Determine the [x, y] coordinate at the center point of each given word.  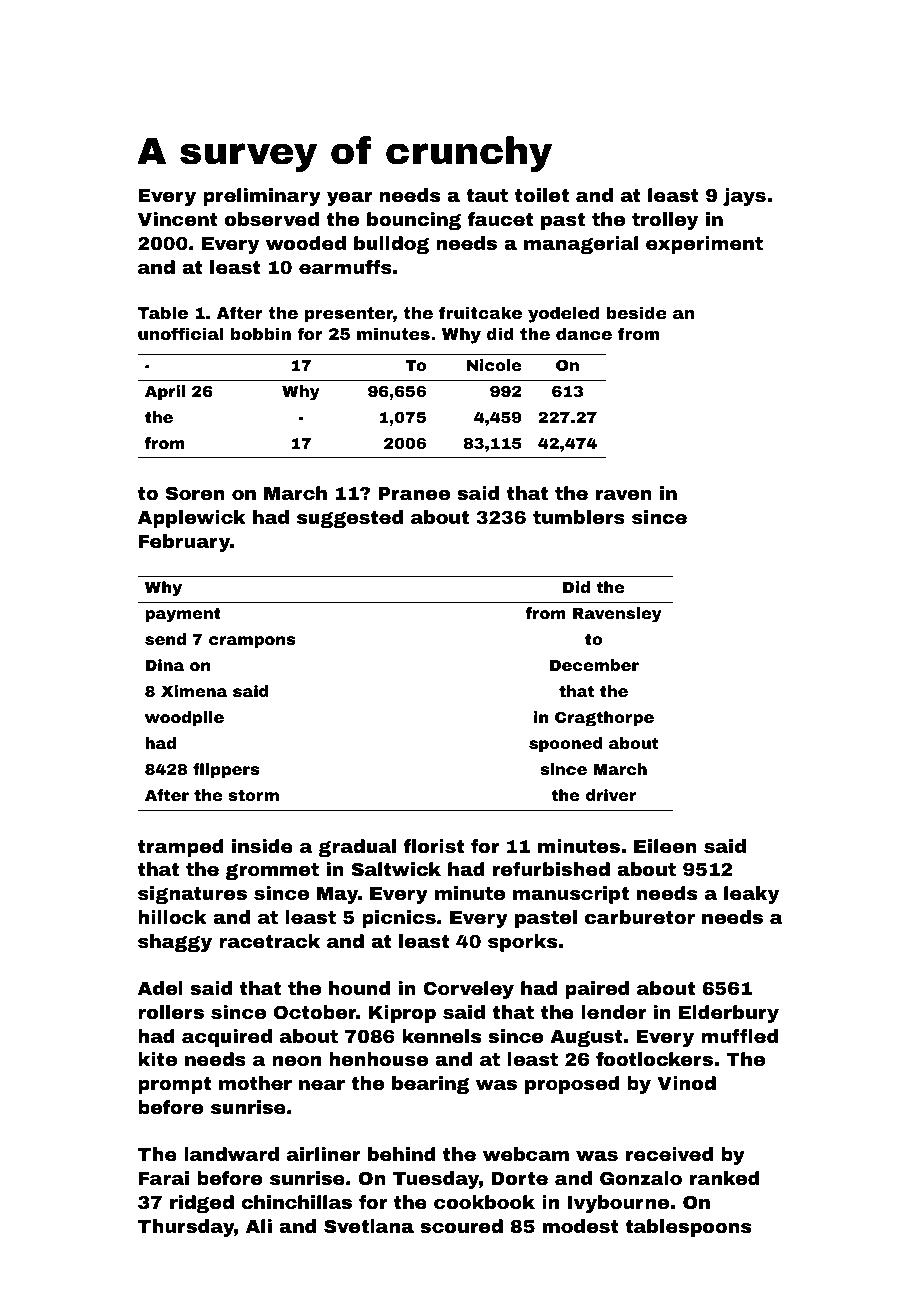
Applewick [192, 519]
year [349, 199]
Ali [259, 1226]
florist [433, 846]
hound [359, 988]
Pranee [414, 493]
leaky [751, 895]
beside [637, 312]
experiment [704, 245]
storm [253, 795]
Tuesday [436, 1180]
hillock [172, 917]
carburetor [640, 917]
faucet [500, 219]
